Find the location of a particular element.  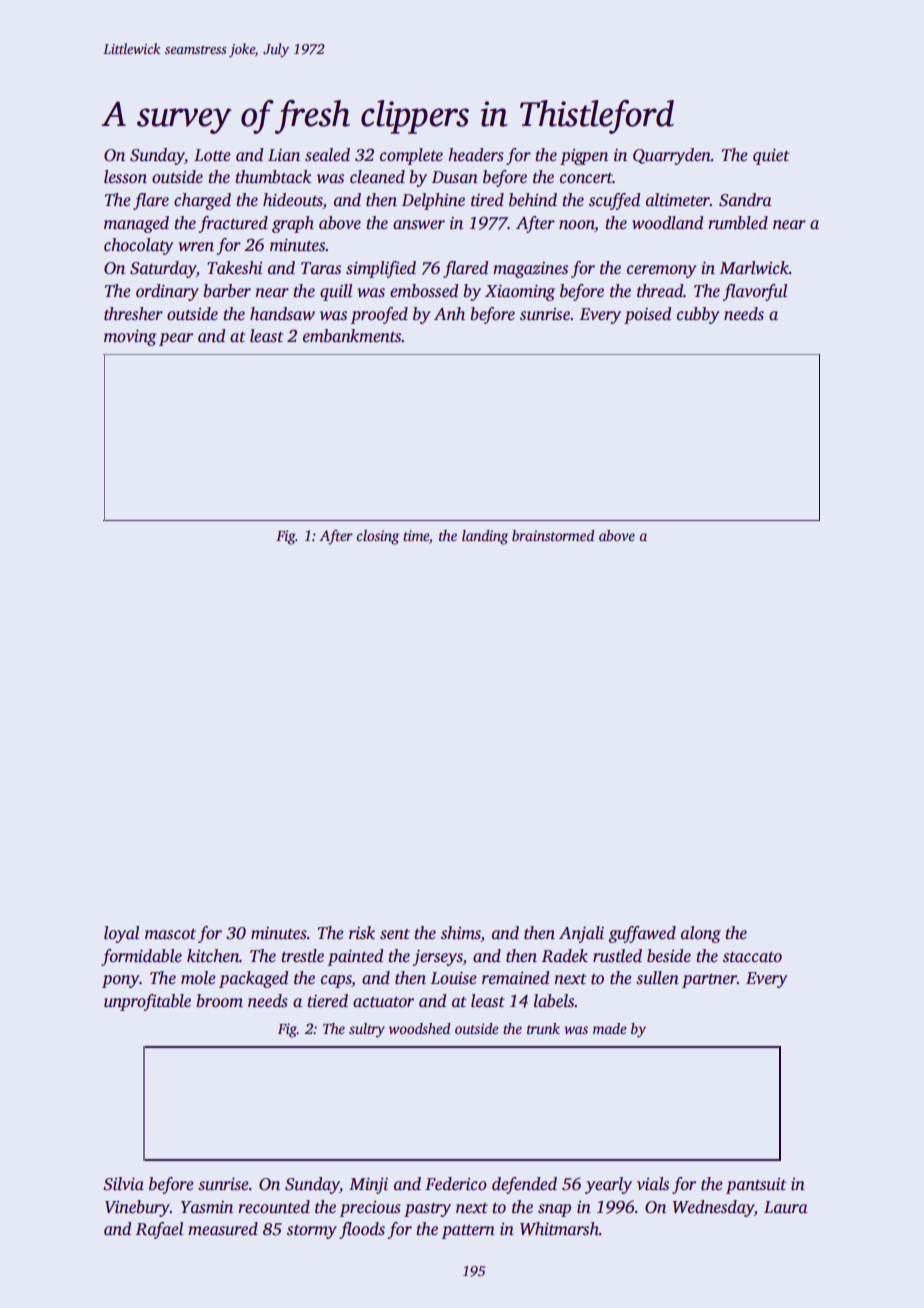

pear is located at coordinates (176, 339).
